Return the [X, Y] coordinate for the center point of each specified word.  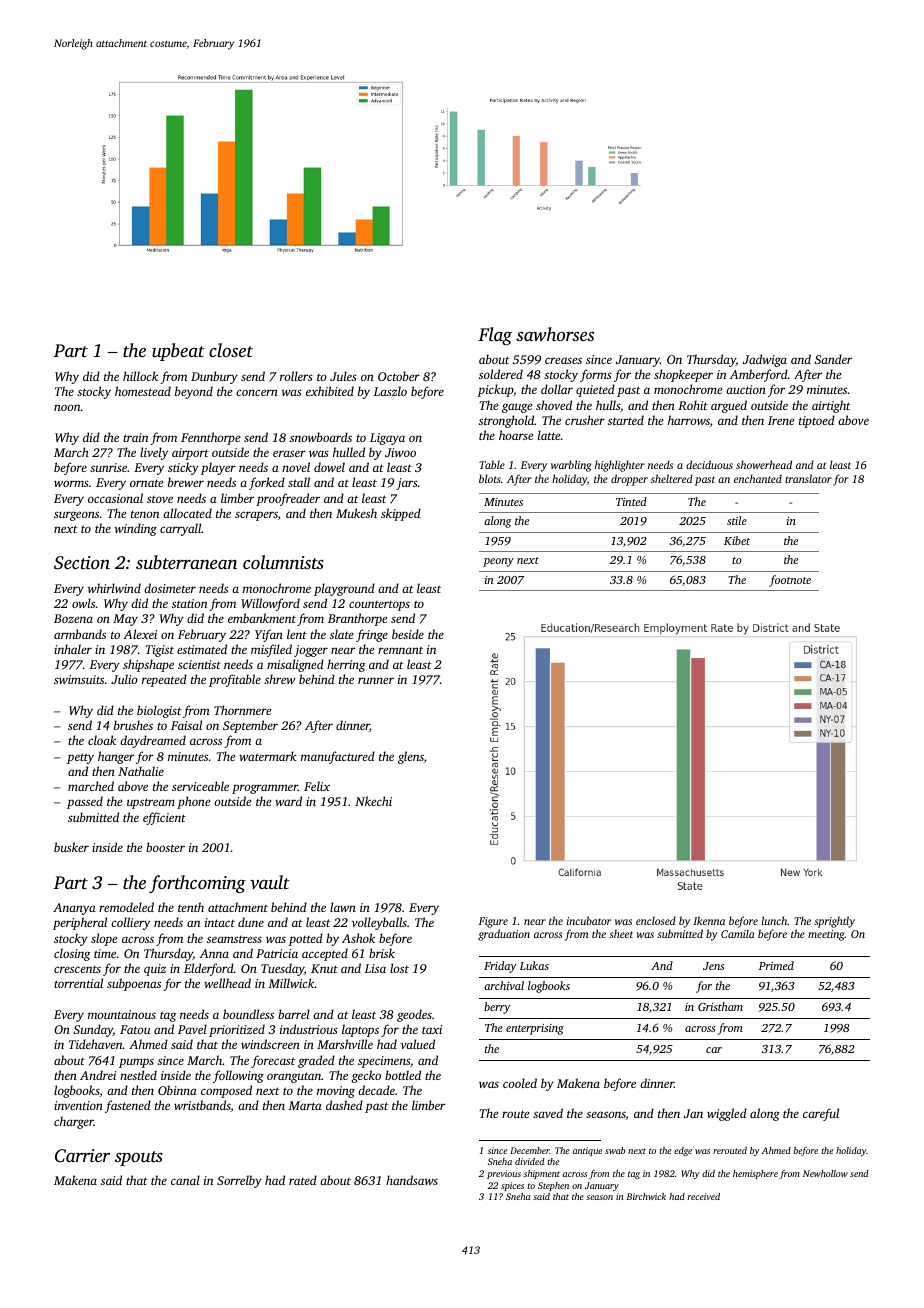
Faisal [186, 725]
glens [411, 757]
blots [490, 478]
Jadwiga [765, 360]
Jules [343, 376]
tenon [145, 514]
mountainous [122, 1014]
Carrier [82, 1156]
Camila [738, 933]
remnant [400, 650]
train [135, 437]
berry [497, 1008]
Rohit [693, 405]
